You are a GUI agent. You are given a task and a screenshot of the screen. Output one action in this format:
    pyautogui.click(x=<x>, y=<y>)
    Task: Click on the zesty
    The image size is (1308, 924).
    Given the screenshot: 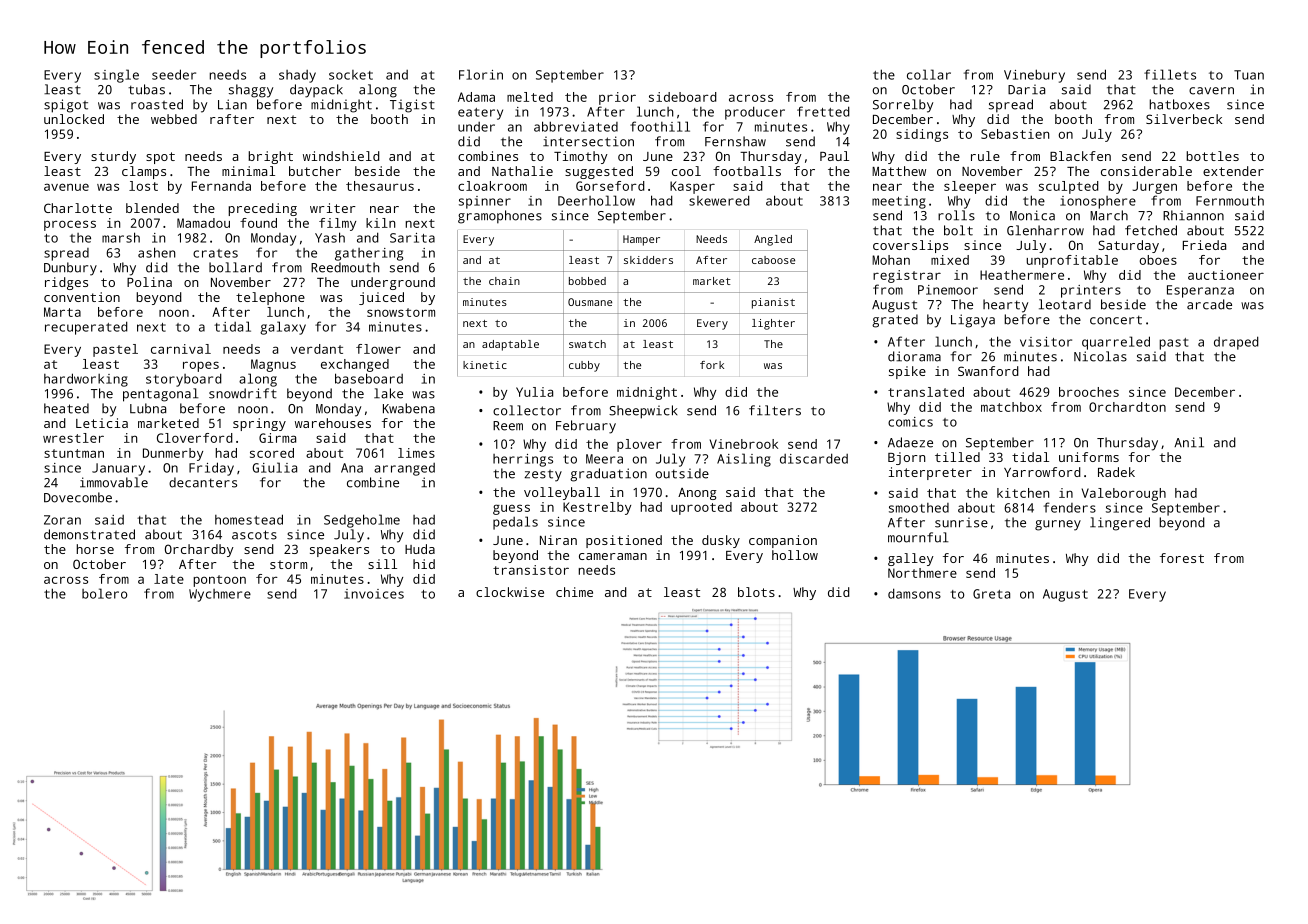 What is the action you would take?
    pyautogui.click(x=543, y=476)
